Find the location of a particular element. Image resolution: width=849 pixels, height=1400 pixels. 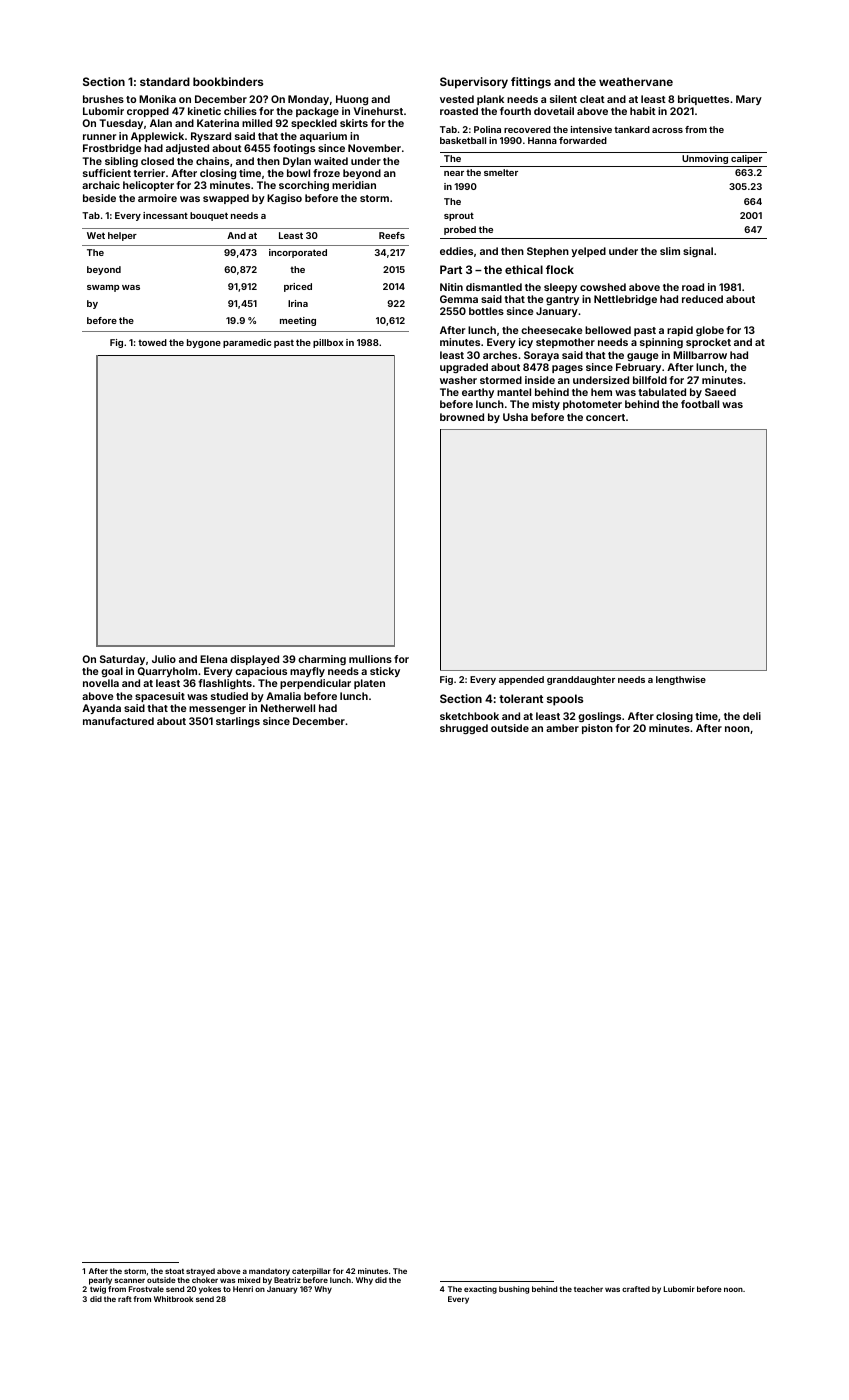

shrugged is located at coordinates (464, 729).
